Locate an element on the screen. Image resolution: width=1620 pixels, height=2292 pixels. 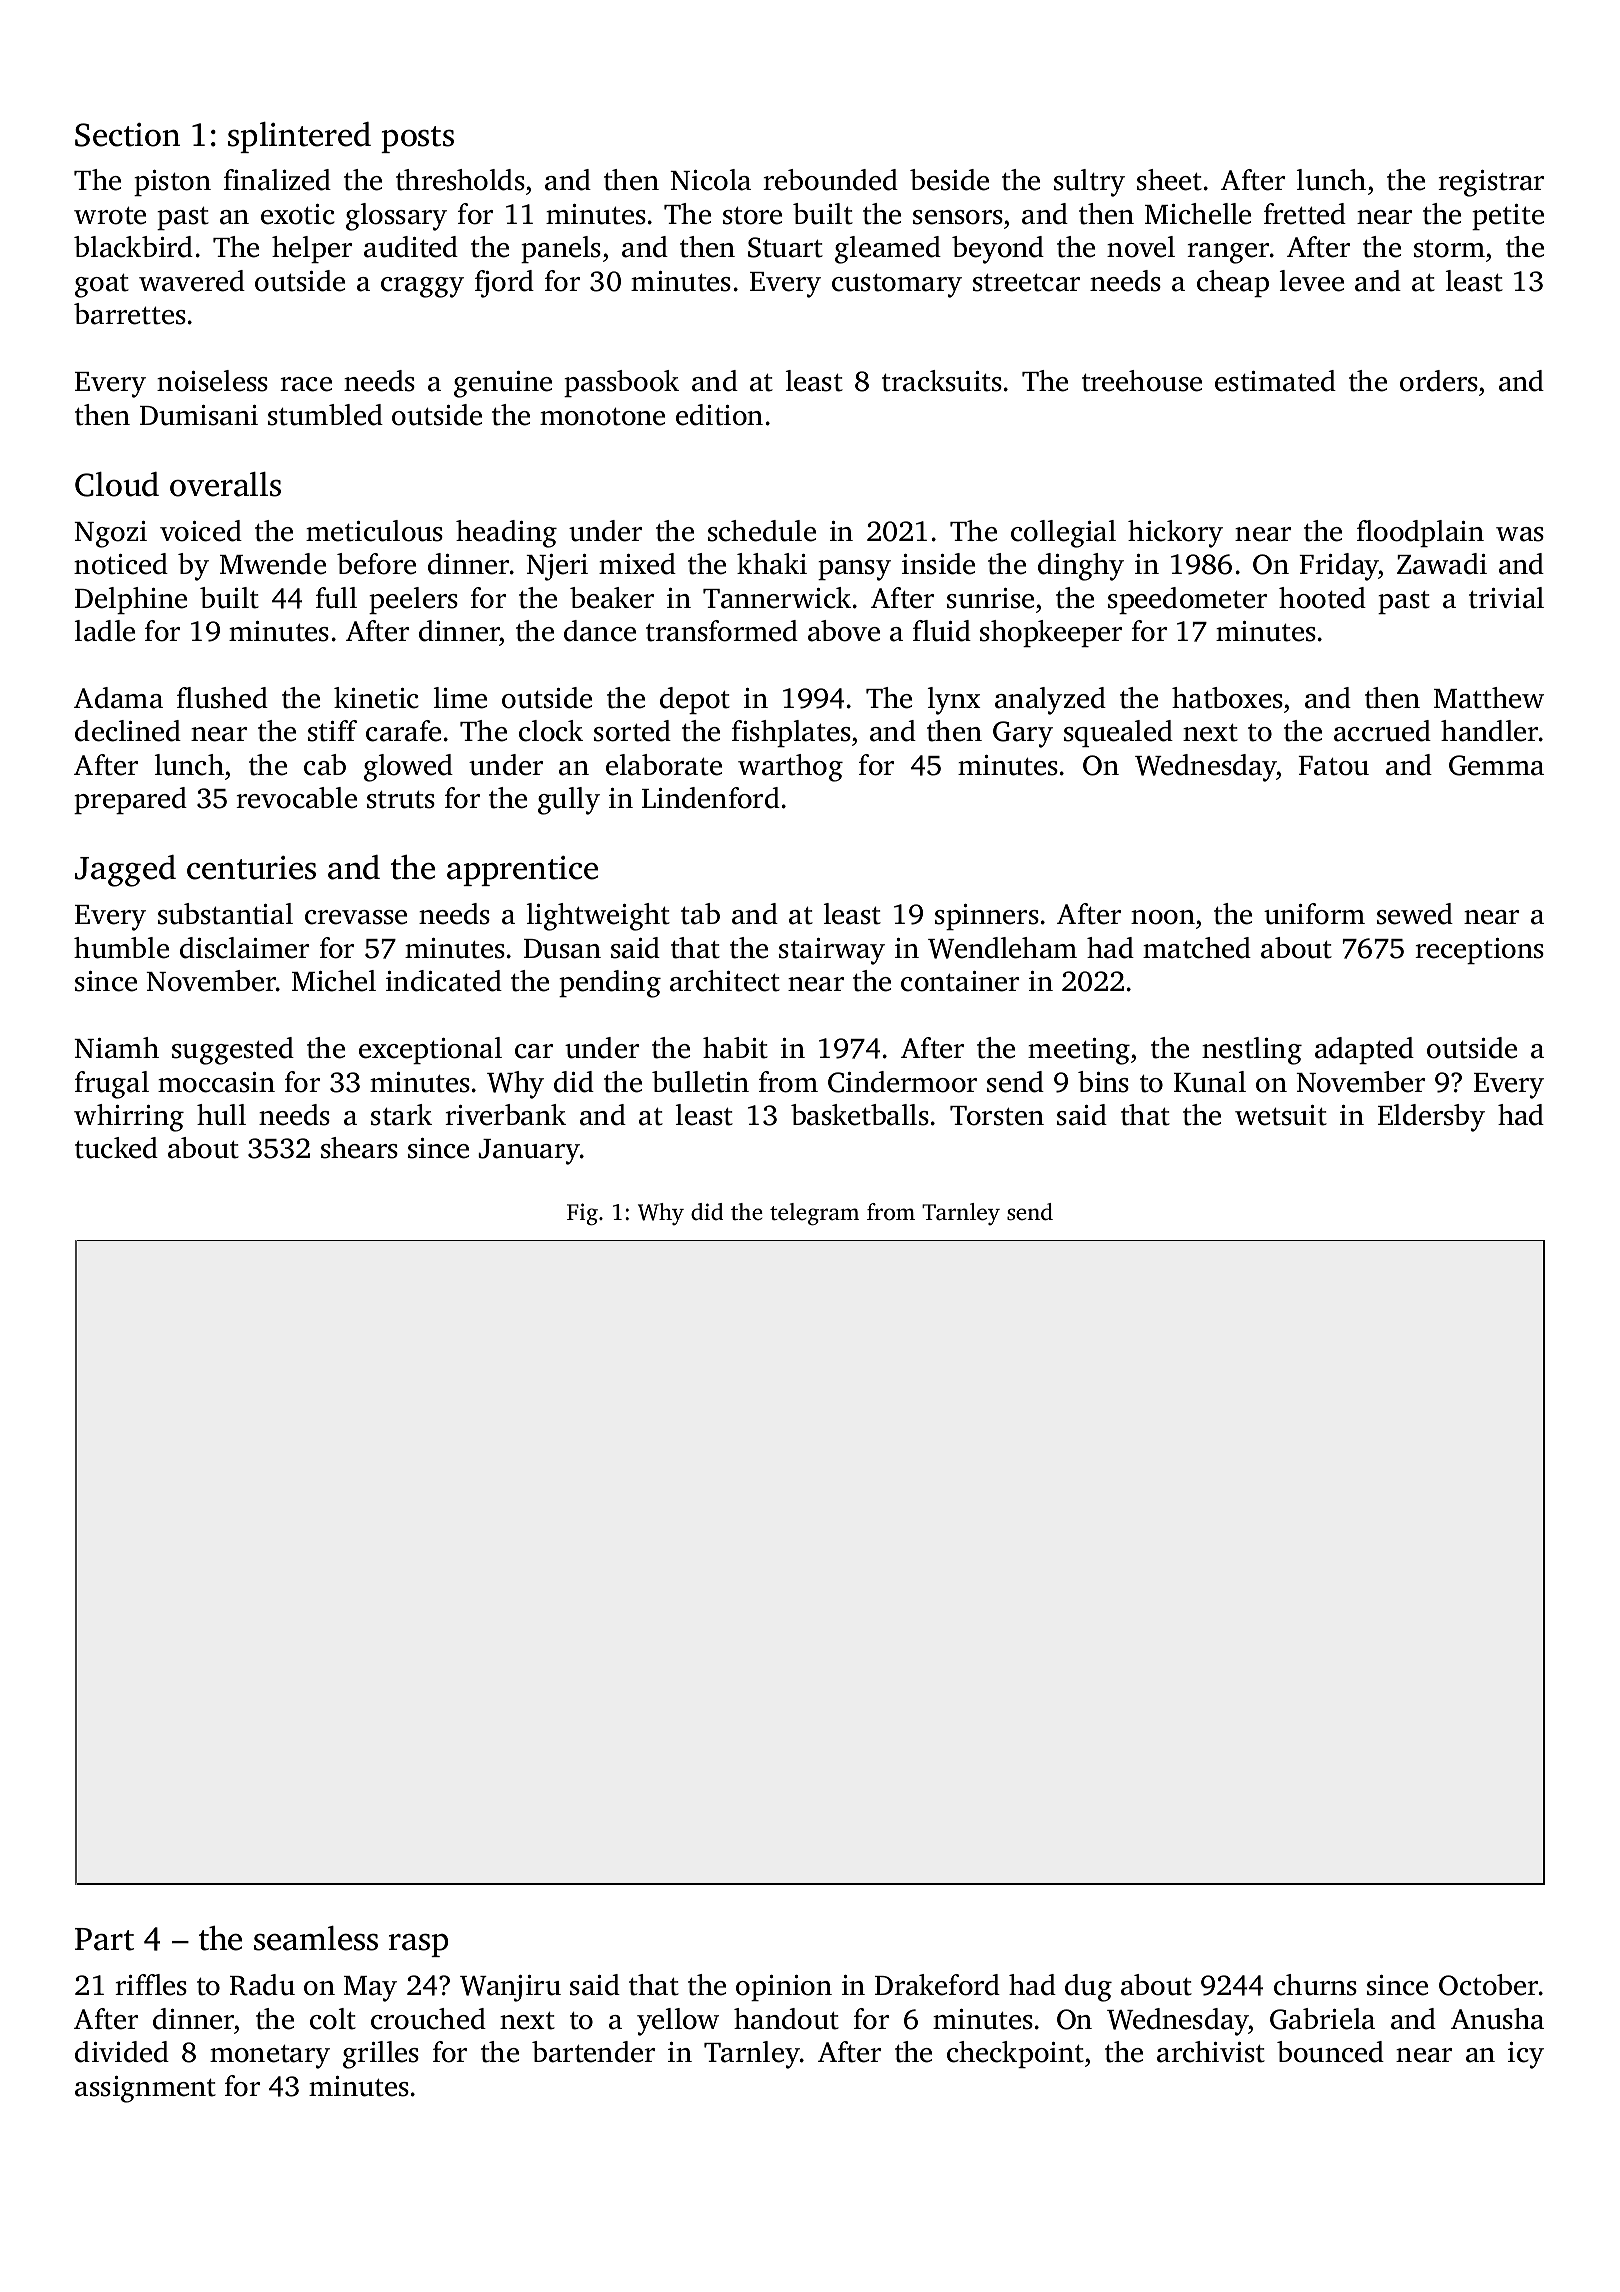
kinetic is located at coordinates (376, 698).
